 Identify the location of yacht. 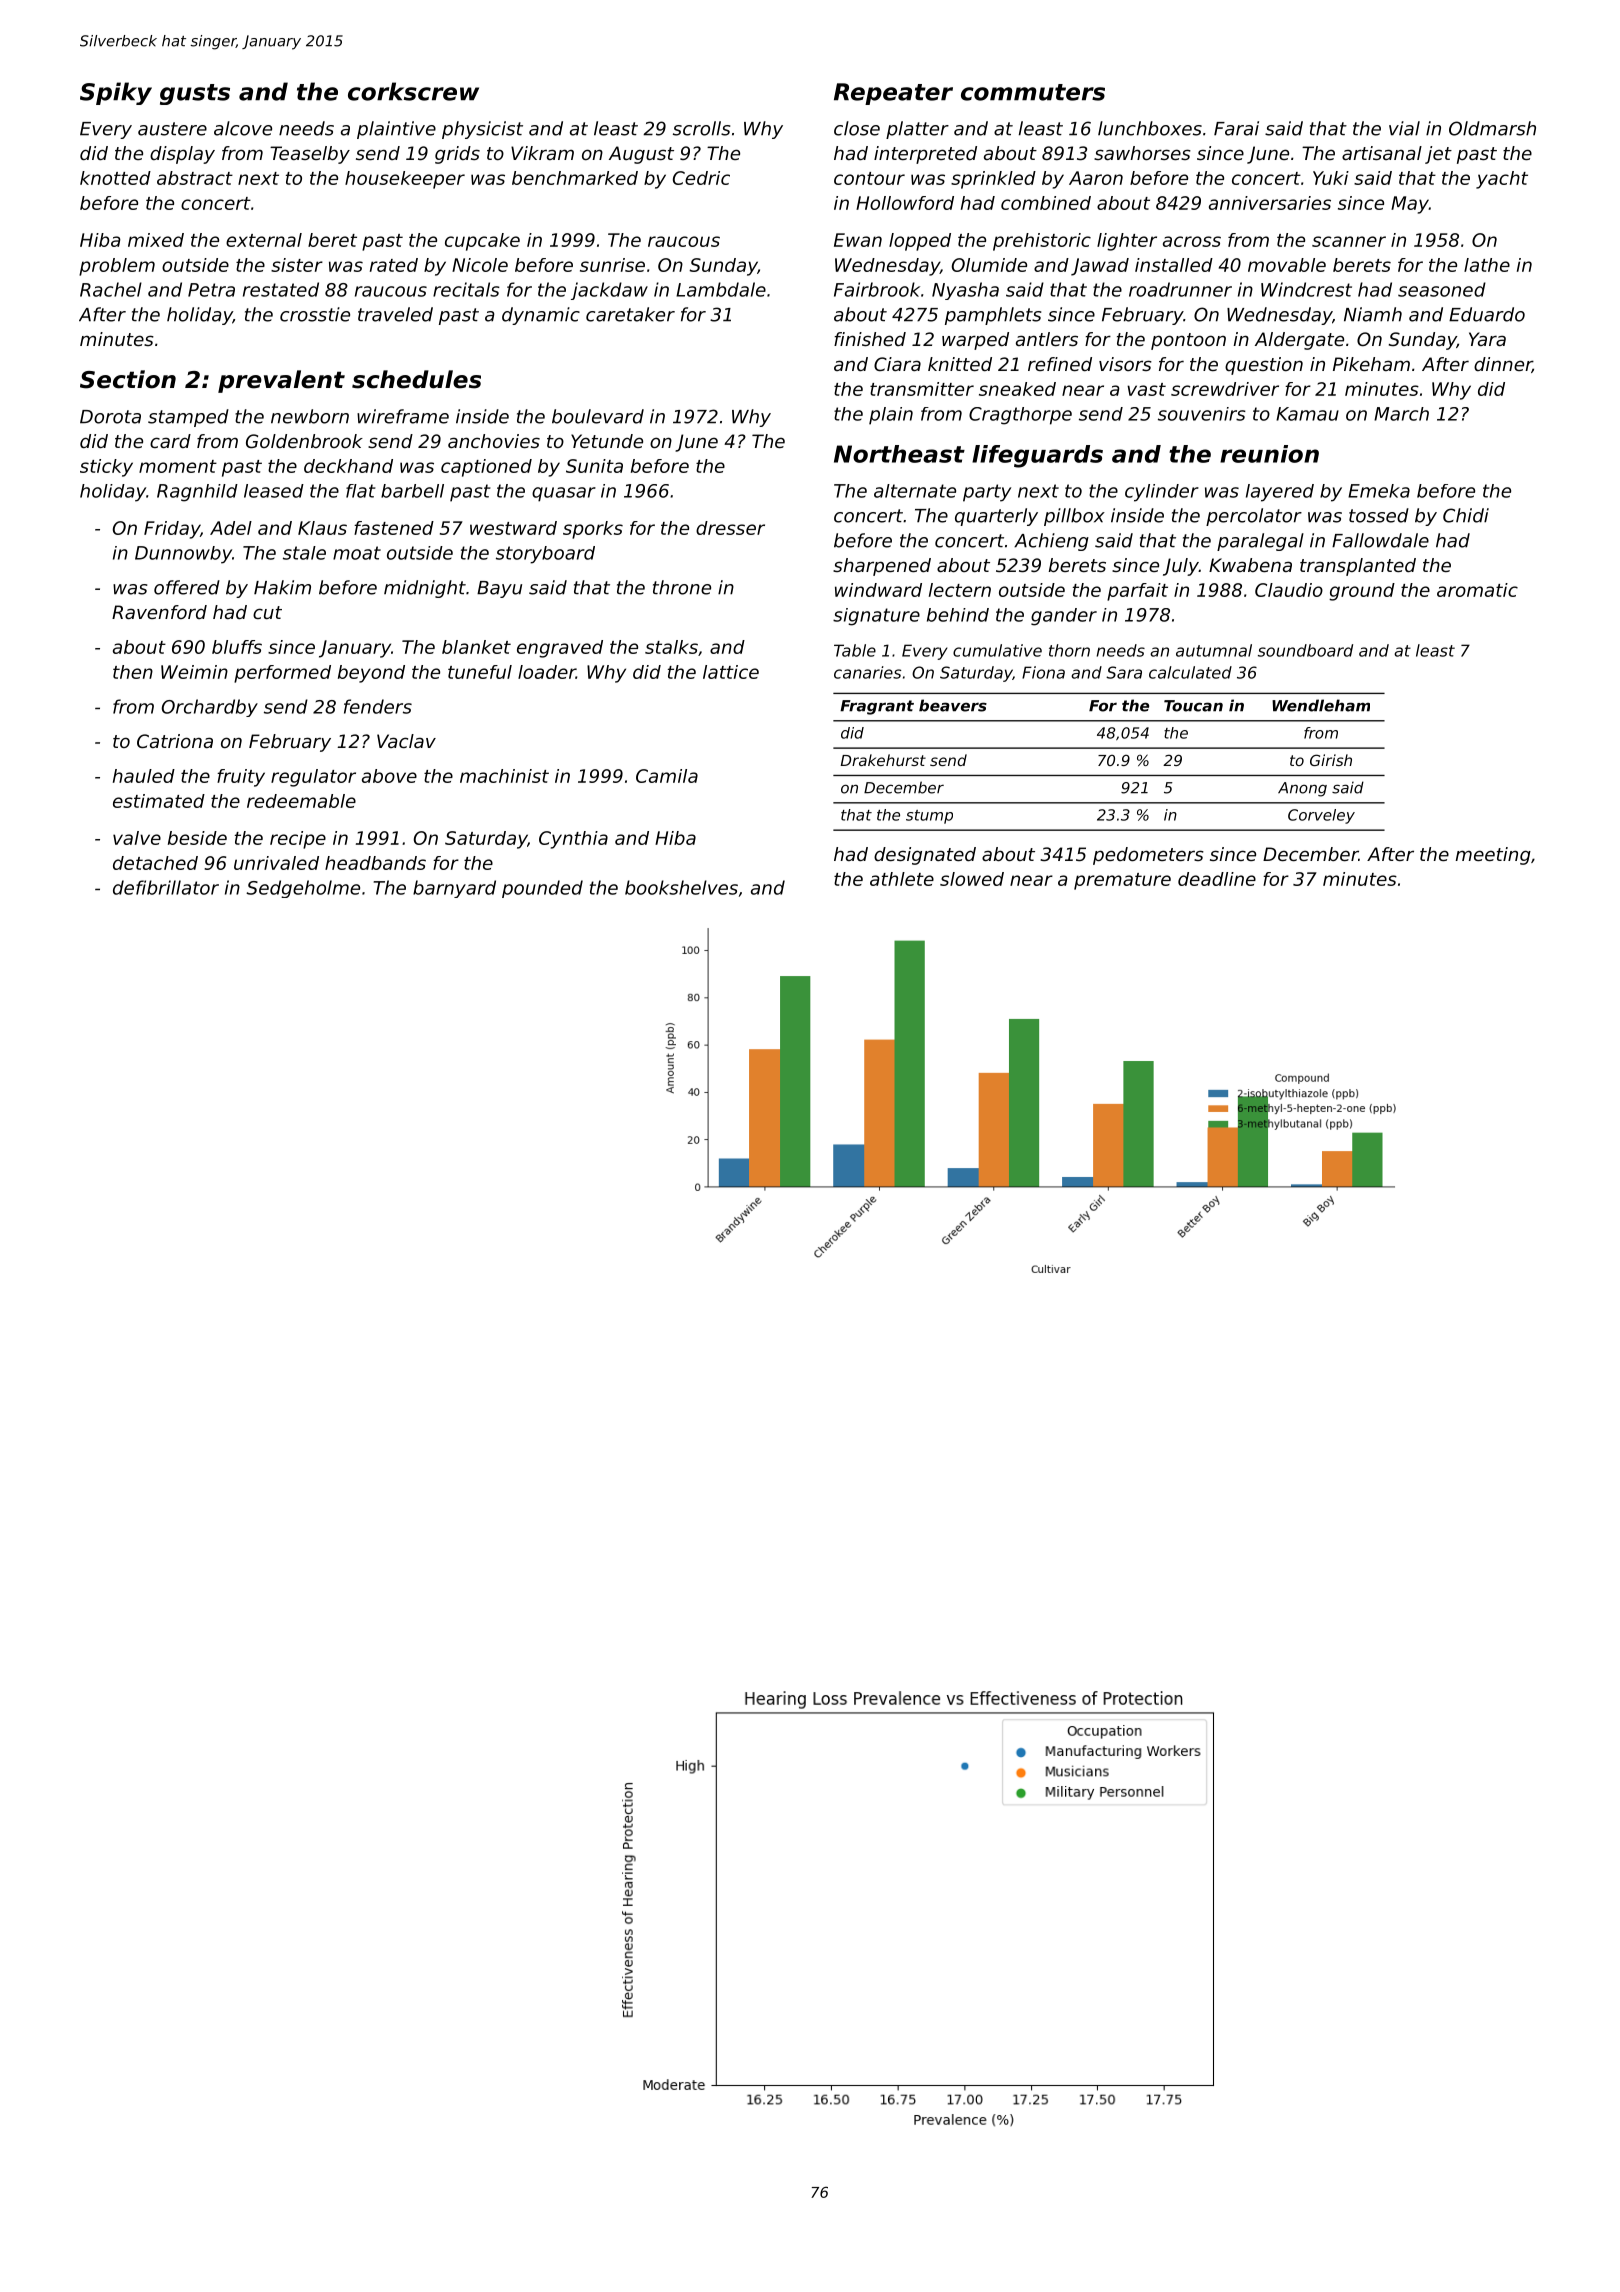
(1502, 180).
